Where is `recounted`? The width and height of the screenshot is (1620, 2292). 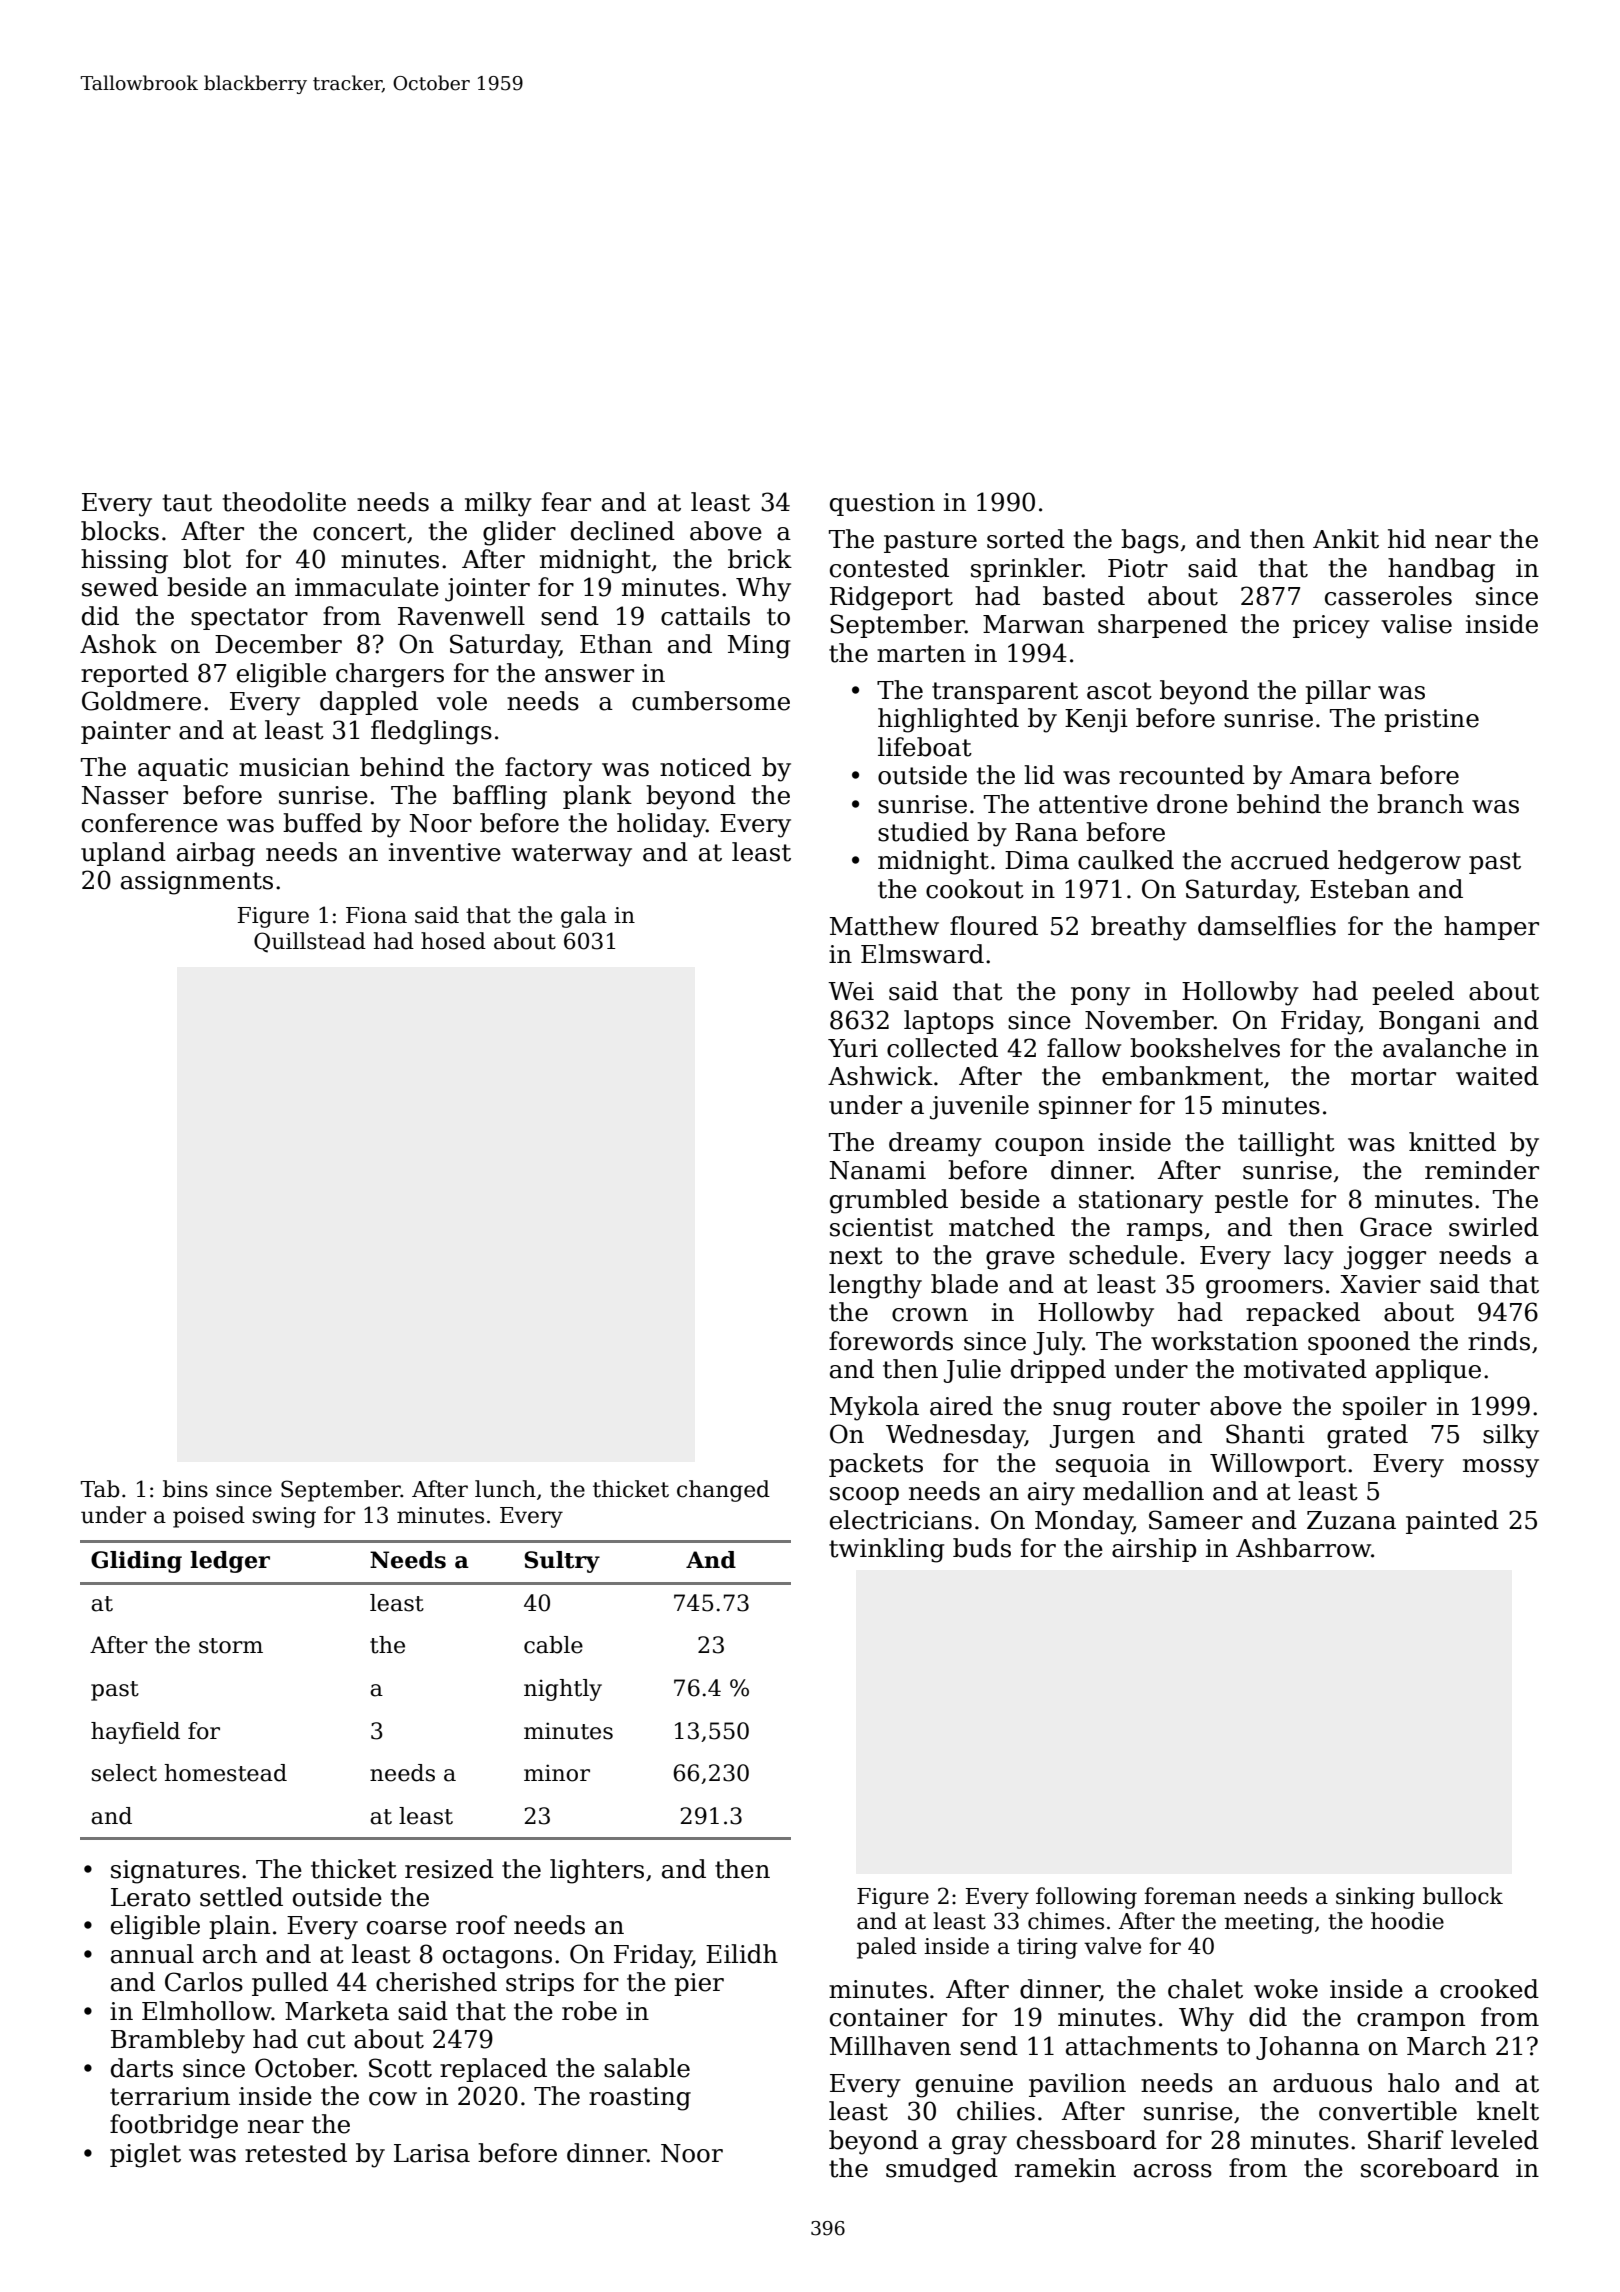 recounted is located at coordinates (1182, 775).
